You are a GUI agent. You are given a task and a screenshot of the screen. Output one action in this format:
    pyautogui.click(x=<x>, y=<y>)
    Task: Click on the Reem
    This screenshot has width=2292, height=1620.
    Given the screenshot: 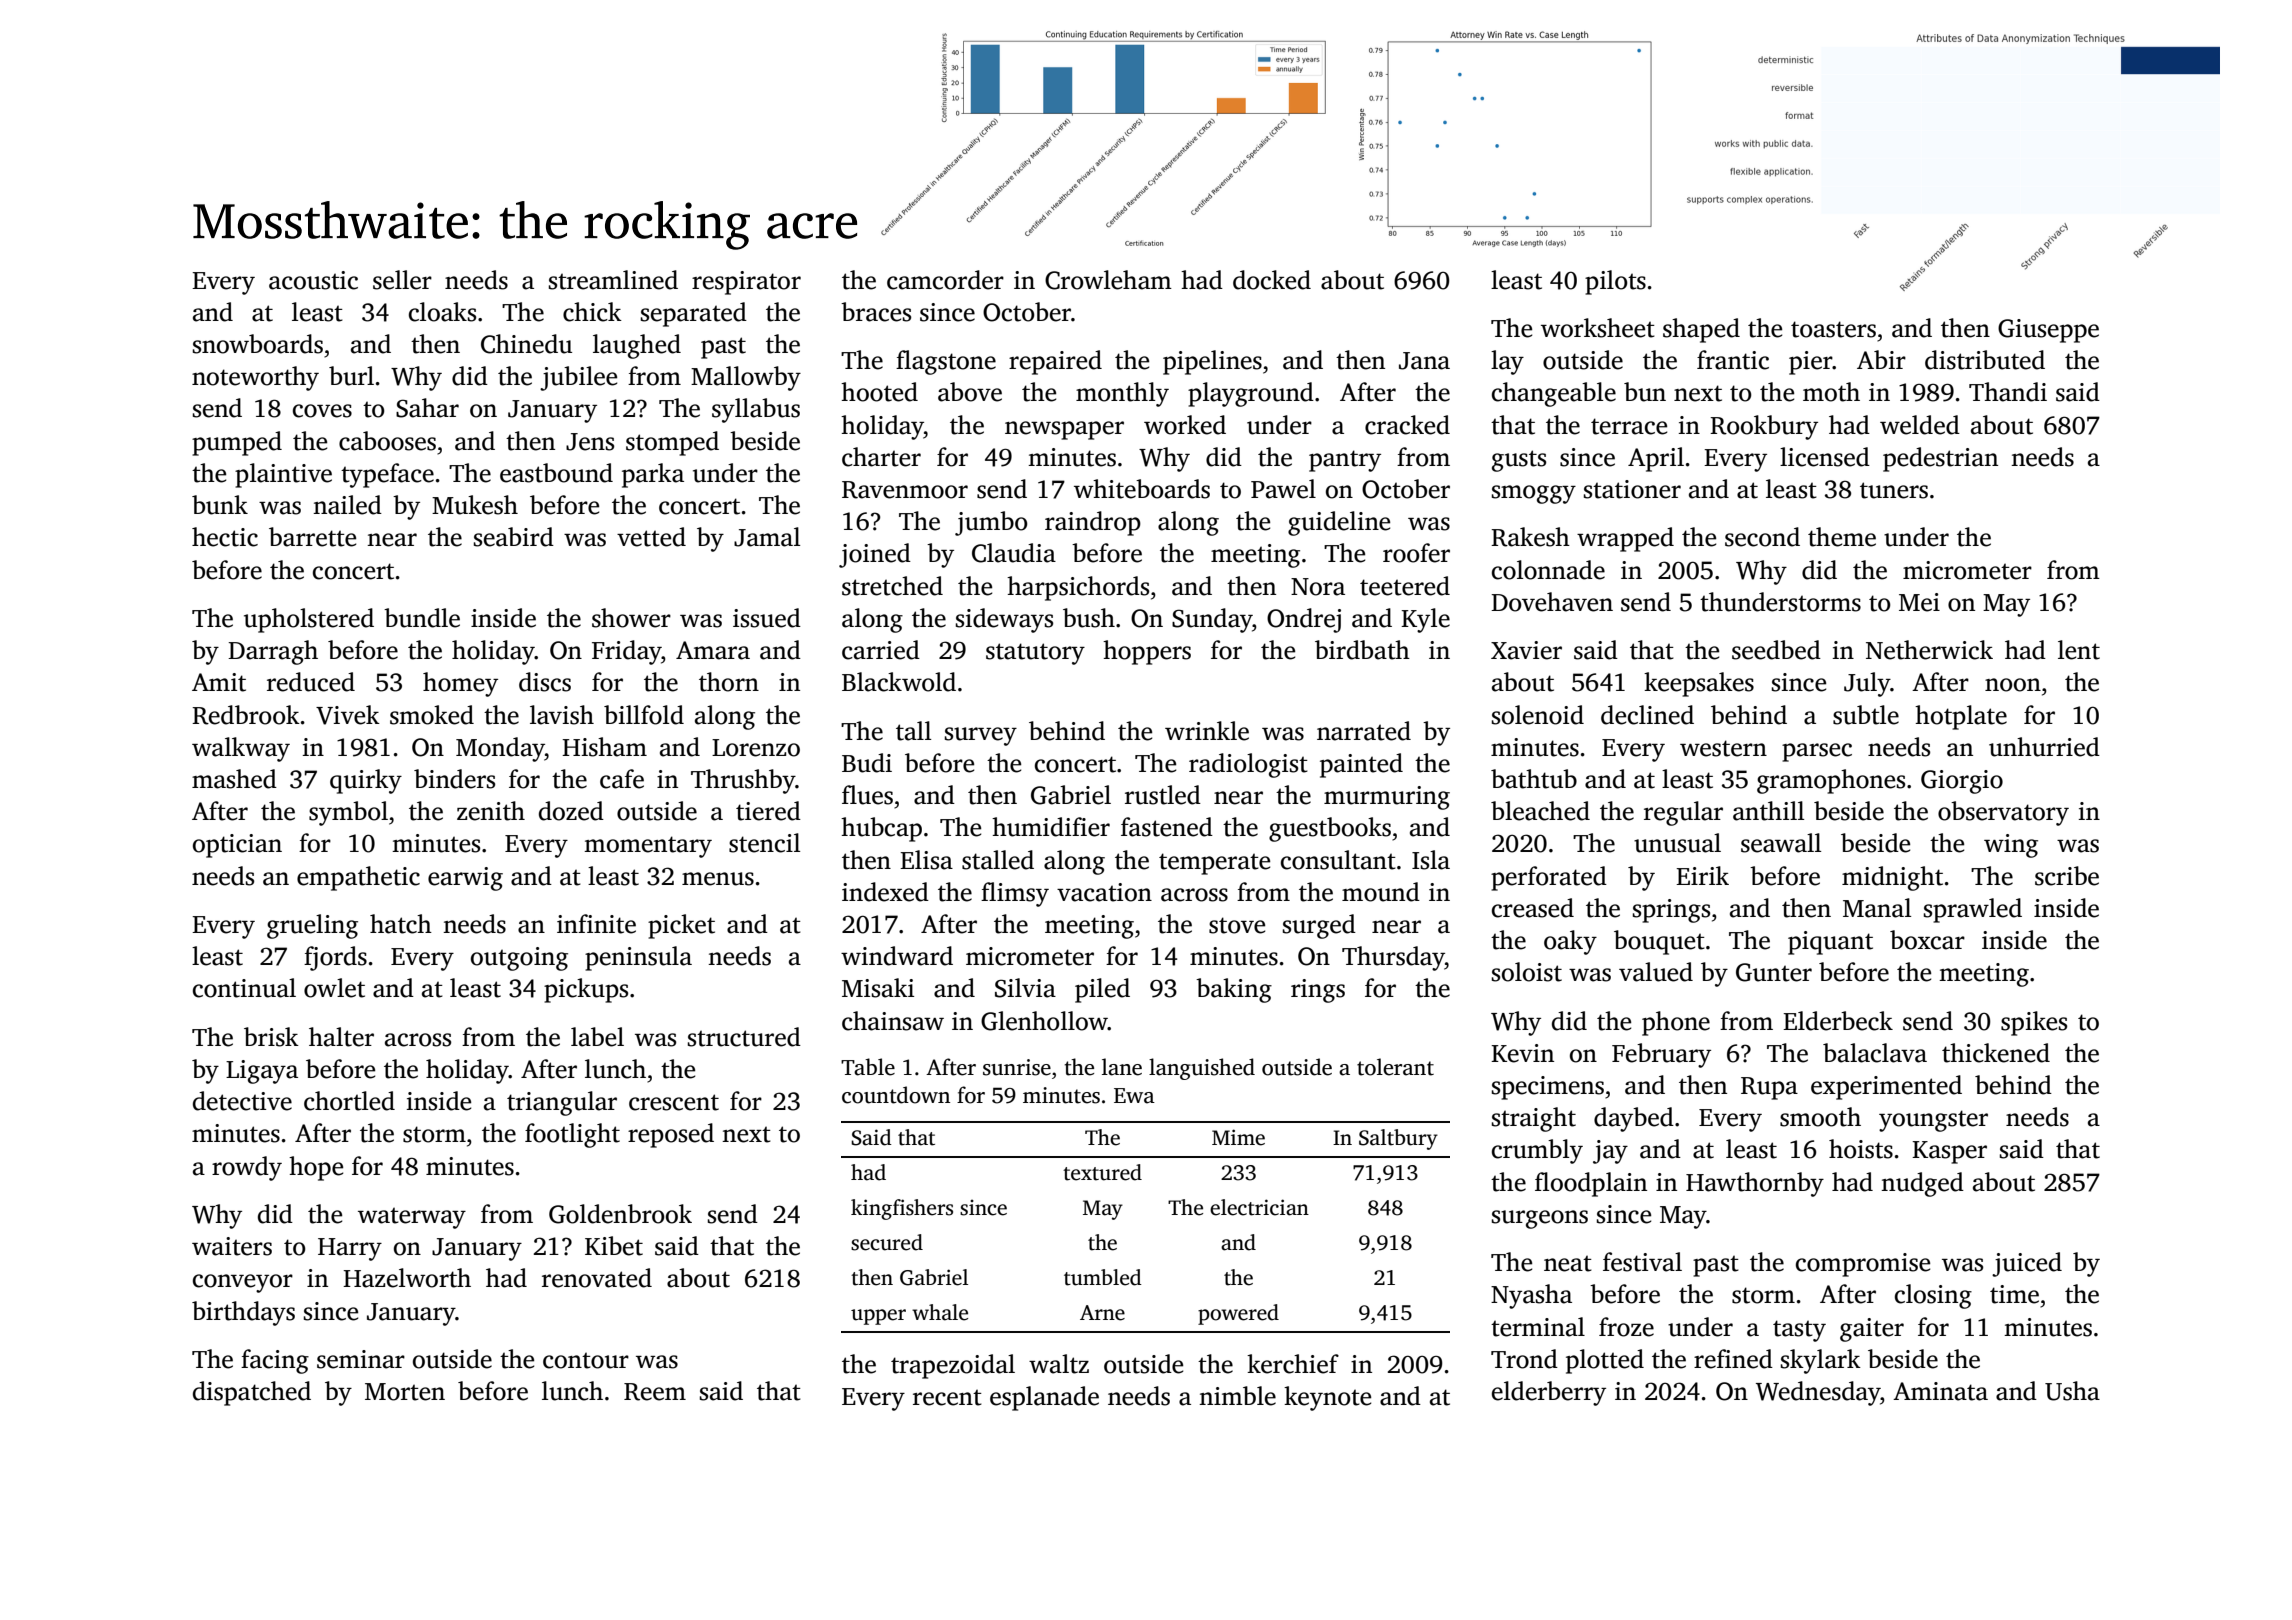 What is the action you would take?
    pyautogui.click(x=655, y=1392)
